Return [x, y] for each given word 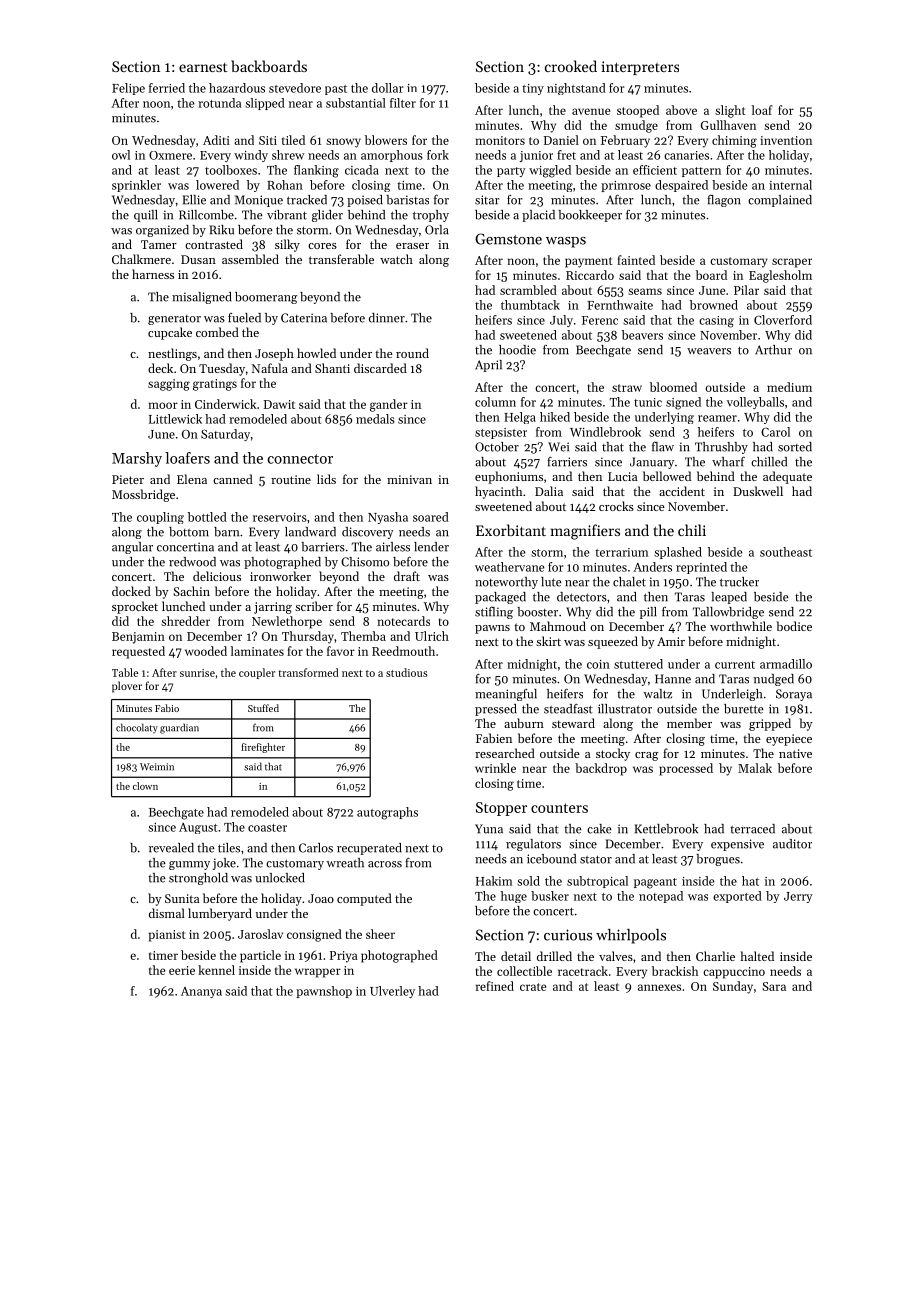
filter [403, 103]
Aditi [216, 140]
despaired [681, 186]
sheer [380, 934]
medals [375, 419]
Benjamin [138, 638]
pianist [167, 936]
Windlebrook [605, 432]
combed [217, 332]
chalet [629, 582]
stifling [494, 613]
